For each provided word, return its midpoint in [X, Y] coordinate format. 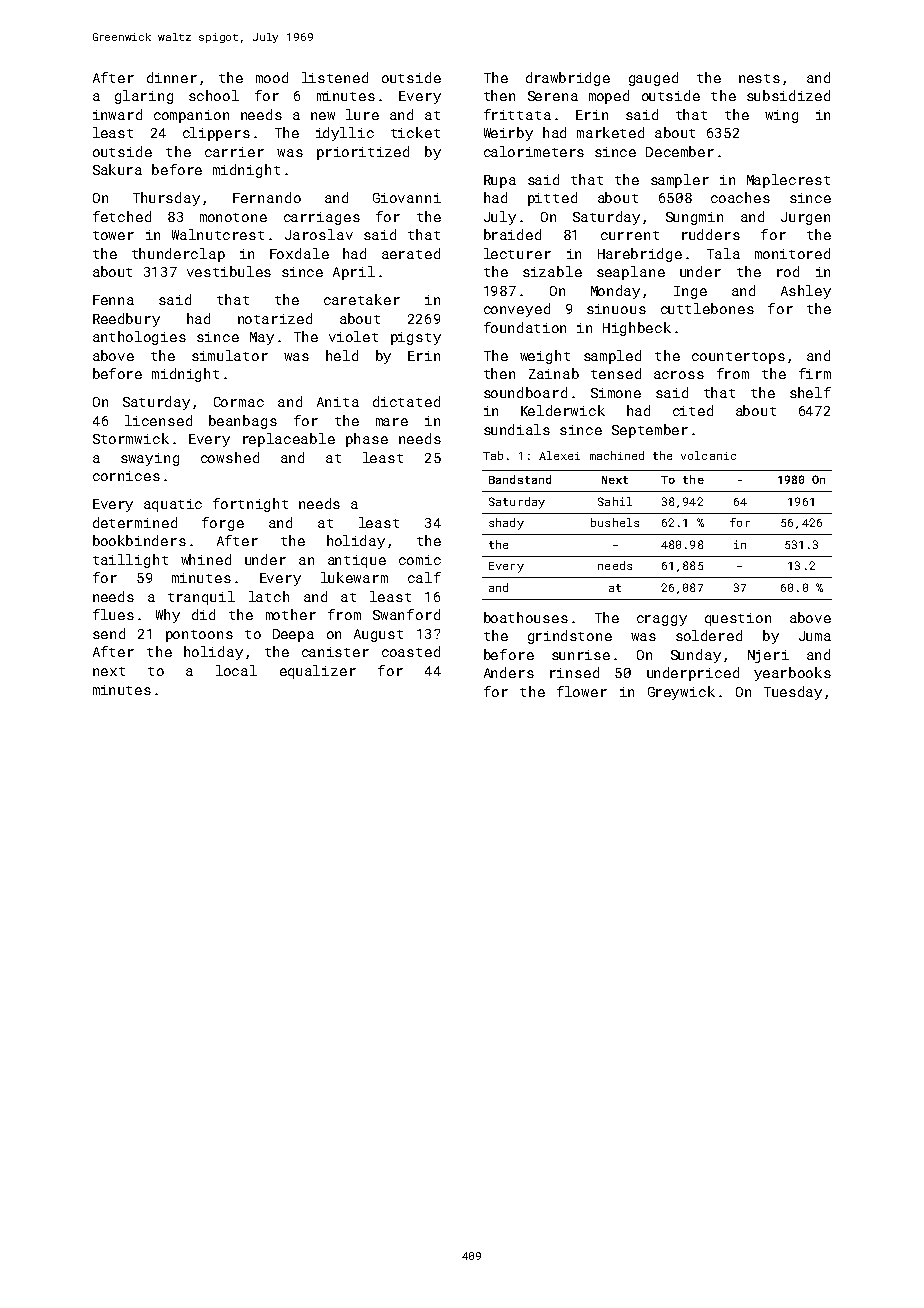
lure [362, 114]
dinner [172, 77]
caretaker [362, 299]
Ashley [806, 292]
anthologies [139, 338]
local [236, 670]
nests [759, 78]
